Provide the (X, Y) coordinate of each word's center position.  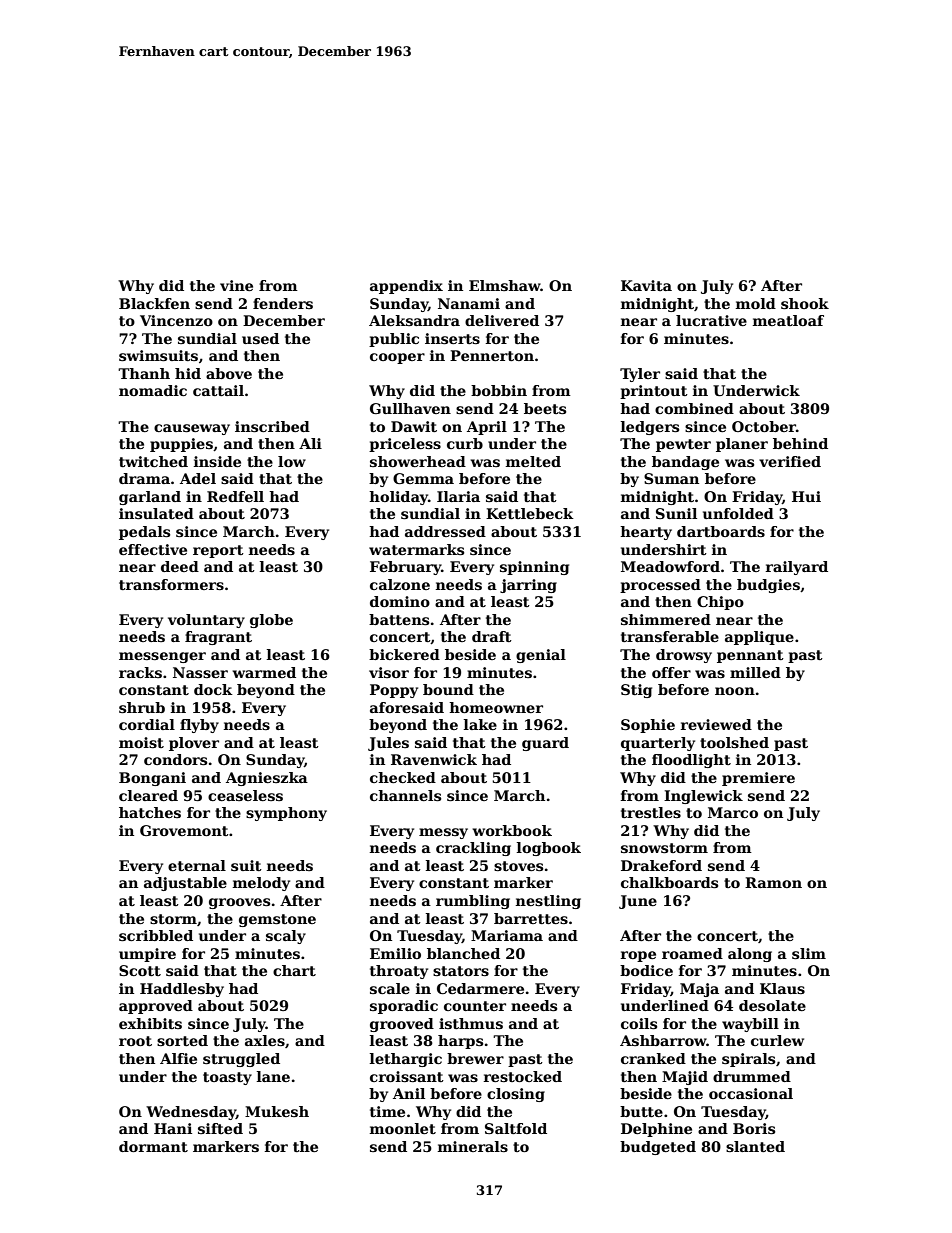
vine (236, 285)
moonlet (403, 1128)
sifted (220, 1128)
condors (175, 759)
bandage (685, 463)
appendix (406, 287)
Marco (733, 812)
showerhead (418, 461)
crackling (473, 849)
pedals (144, 533)
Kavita (646, 285)
